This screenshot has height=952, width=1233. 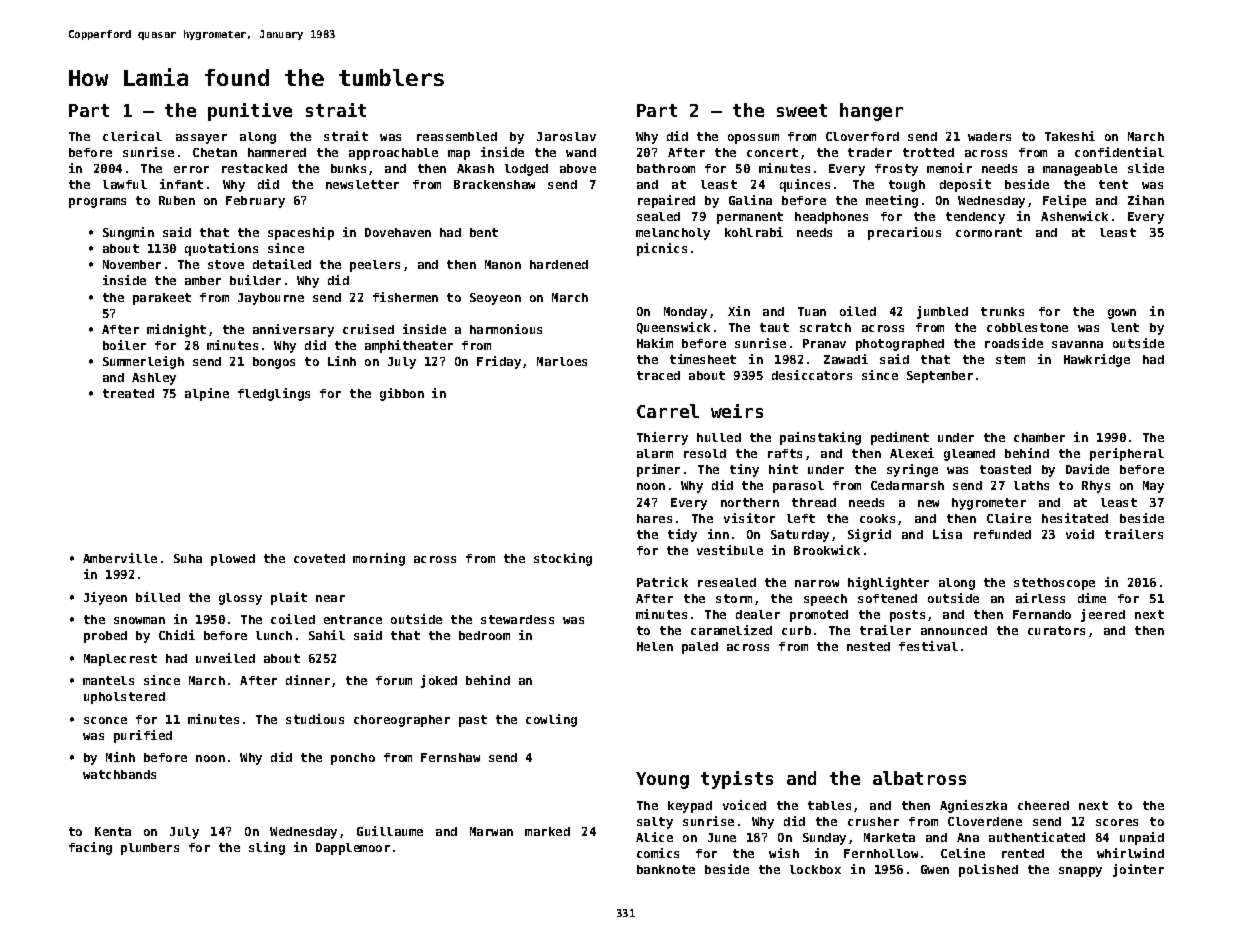 I want to click on Felipe, so click(x=1064, y=201).
